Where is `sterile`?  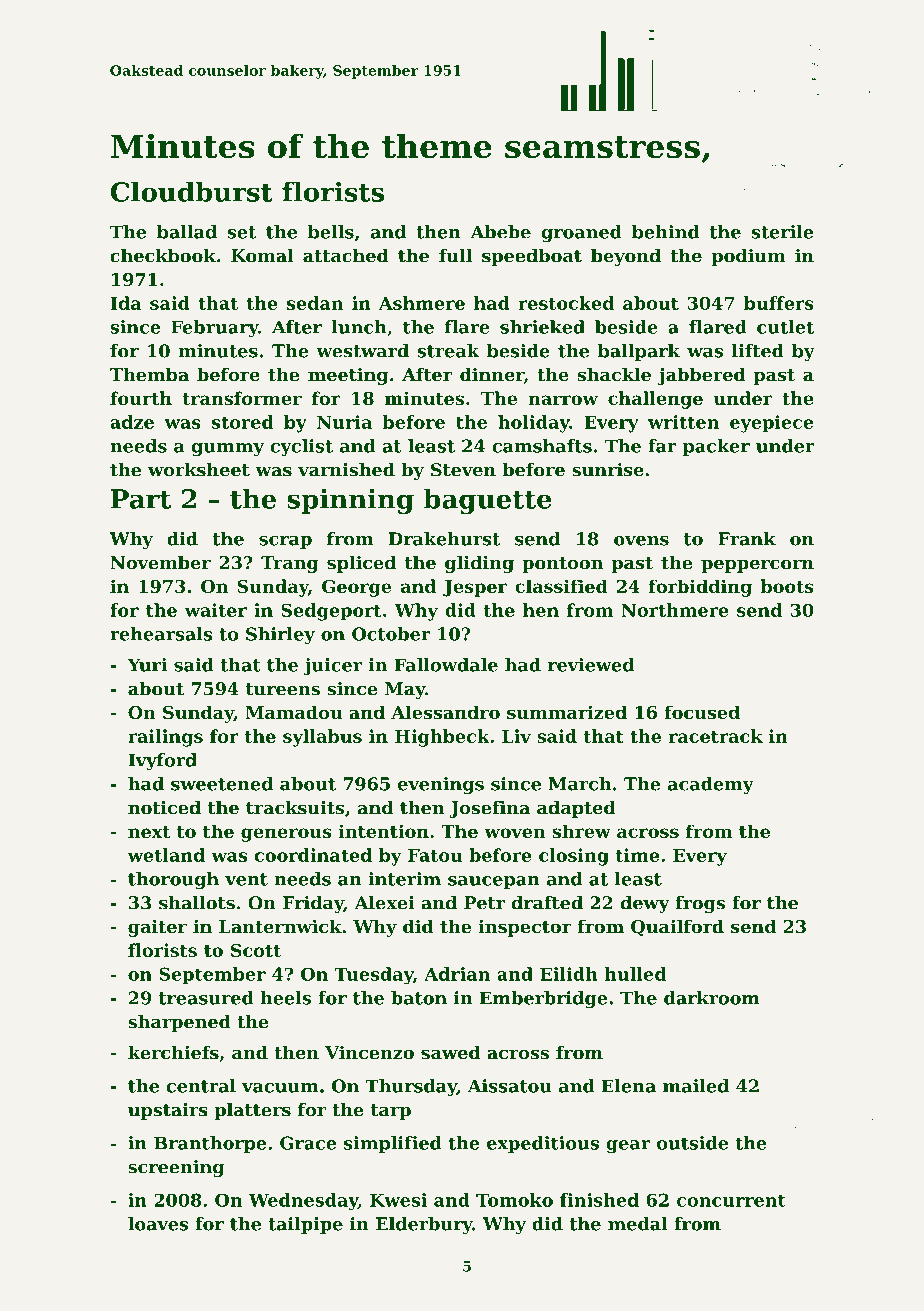 sterile is located at coordinates (783, 232).
